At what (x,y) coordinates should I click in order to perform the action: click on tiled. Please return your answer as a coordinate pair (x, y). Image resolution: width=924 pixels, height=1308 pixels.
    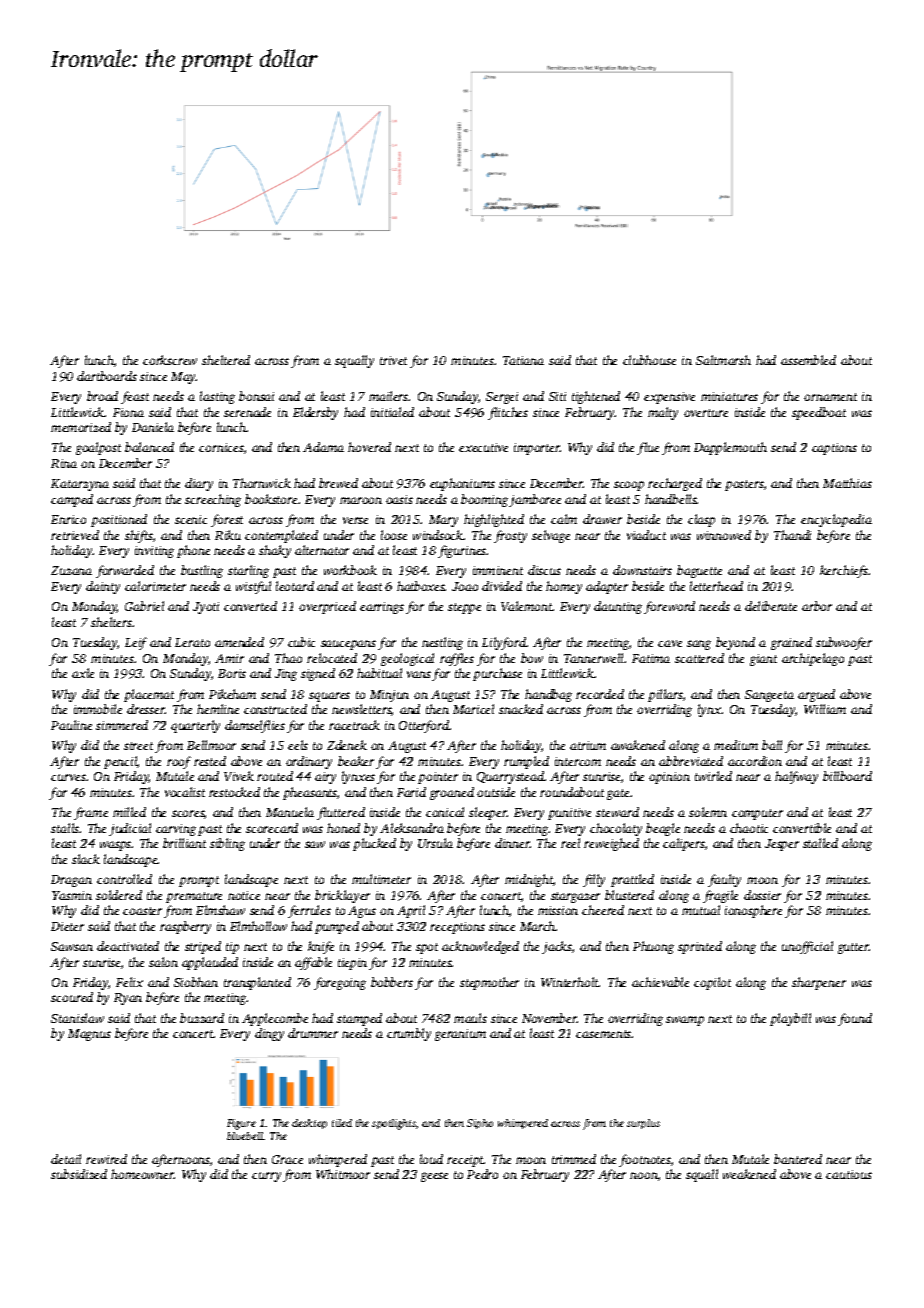
    Looking at the image, I should click on (342, 1123).
